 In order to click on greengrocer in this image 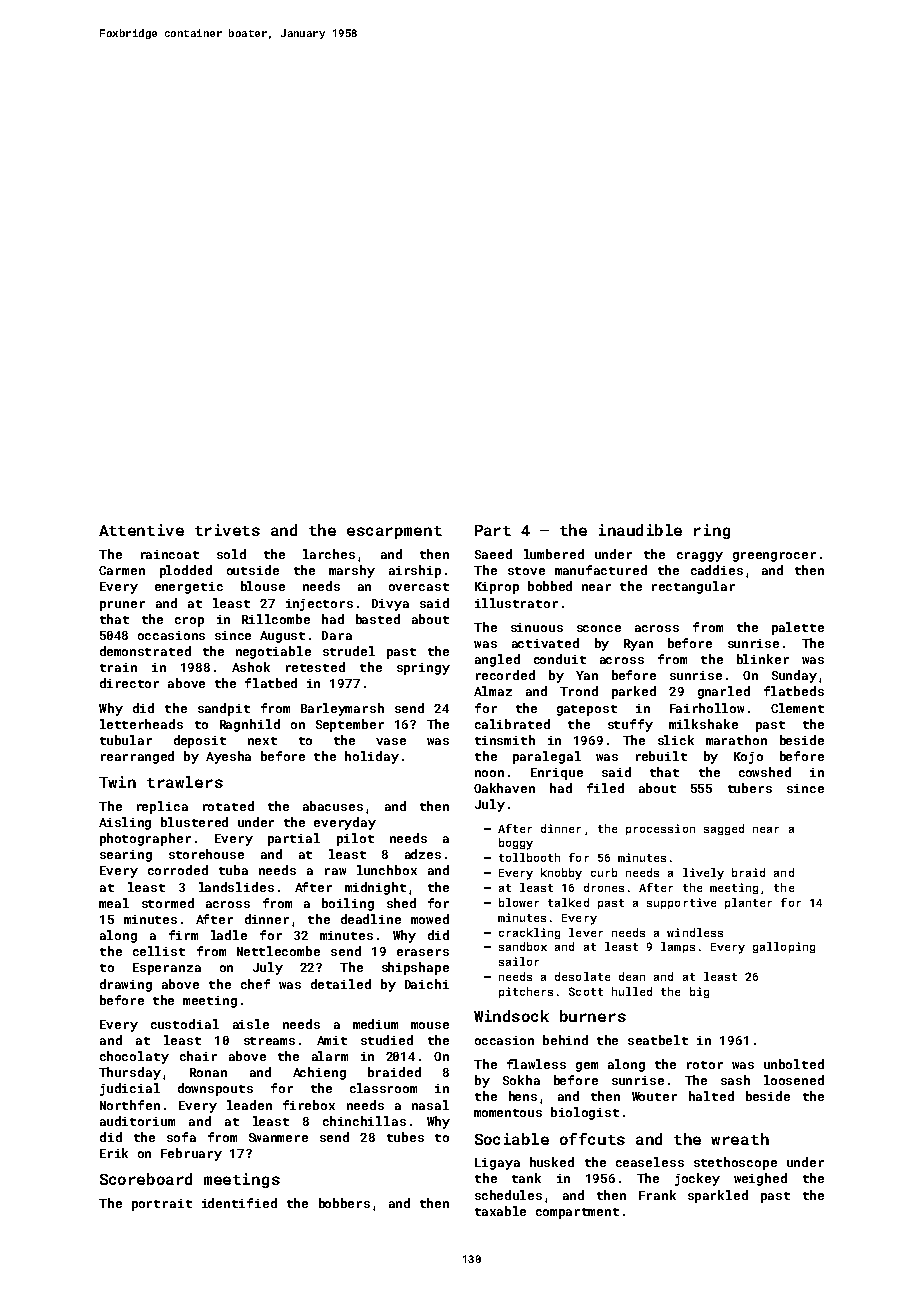, I will do `click(774, 557)`.
